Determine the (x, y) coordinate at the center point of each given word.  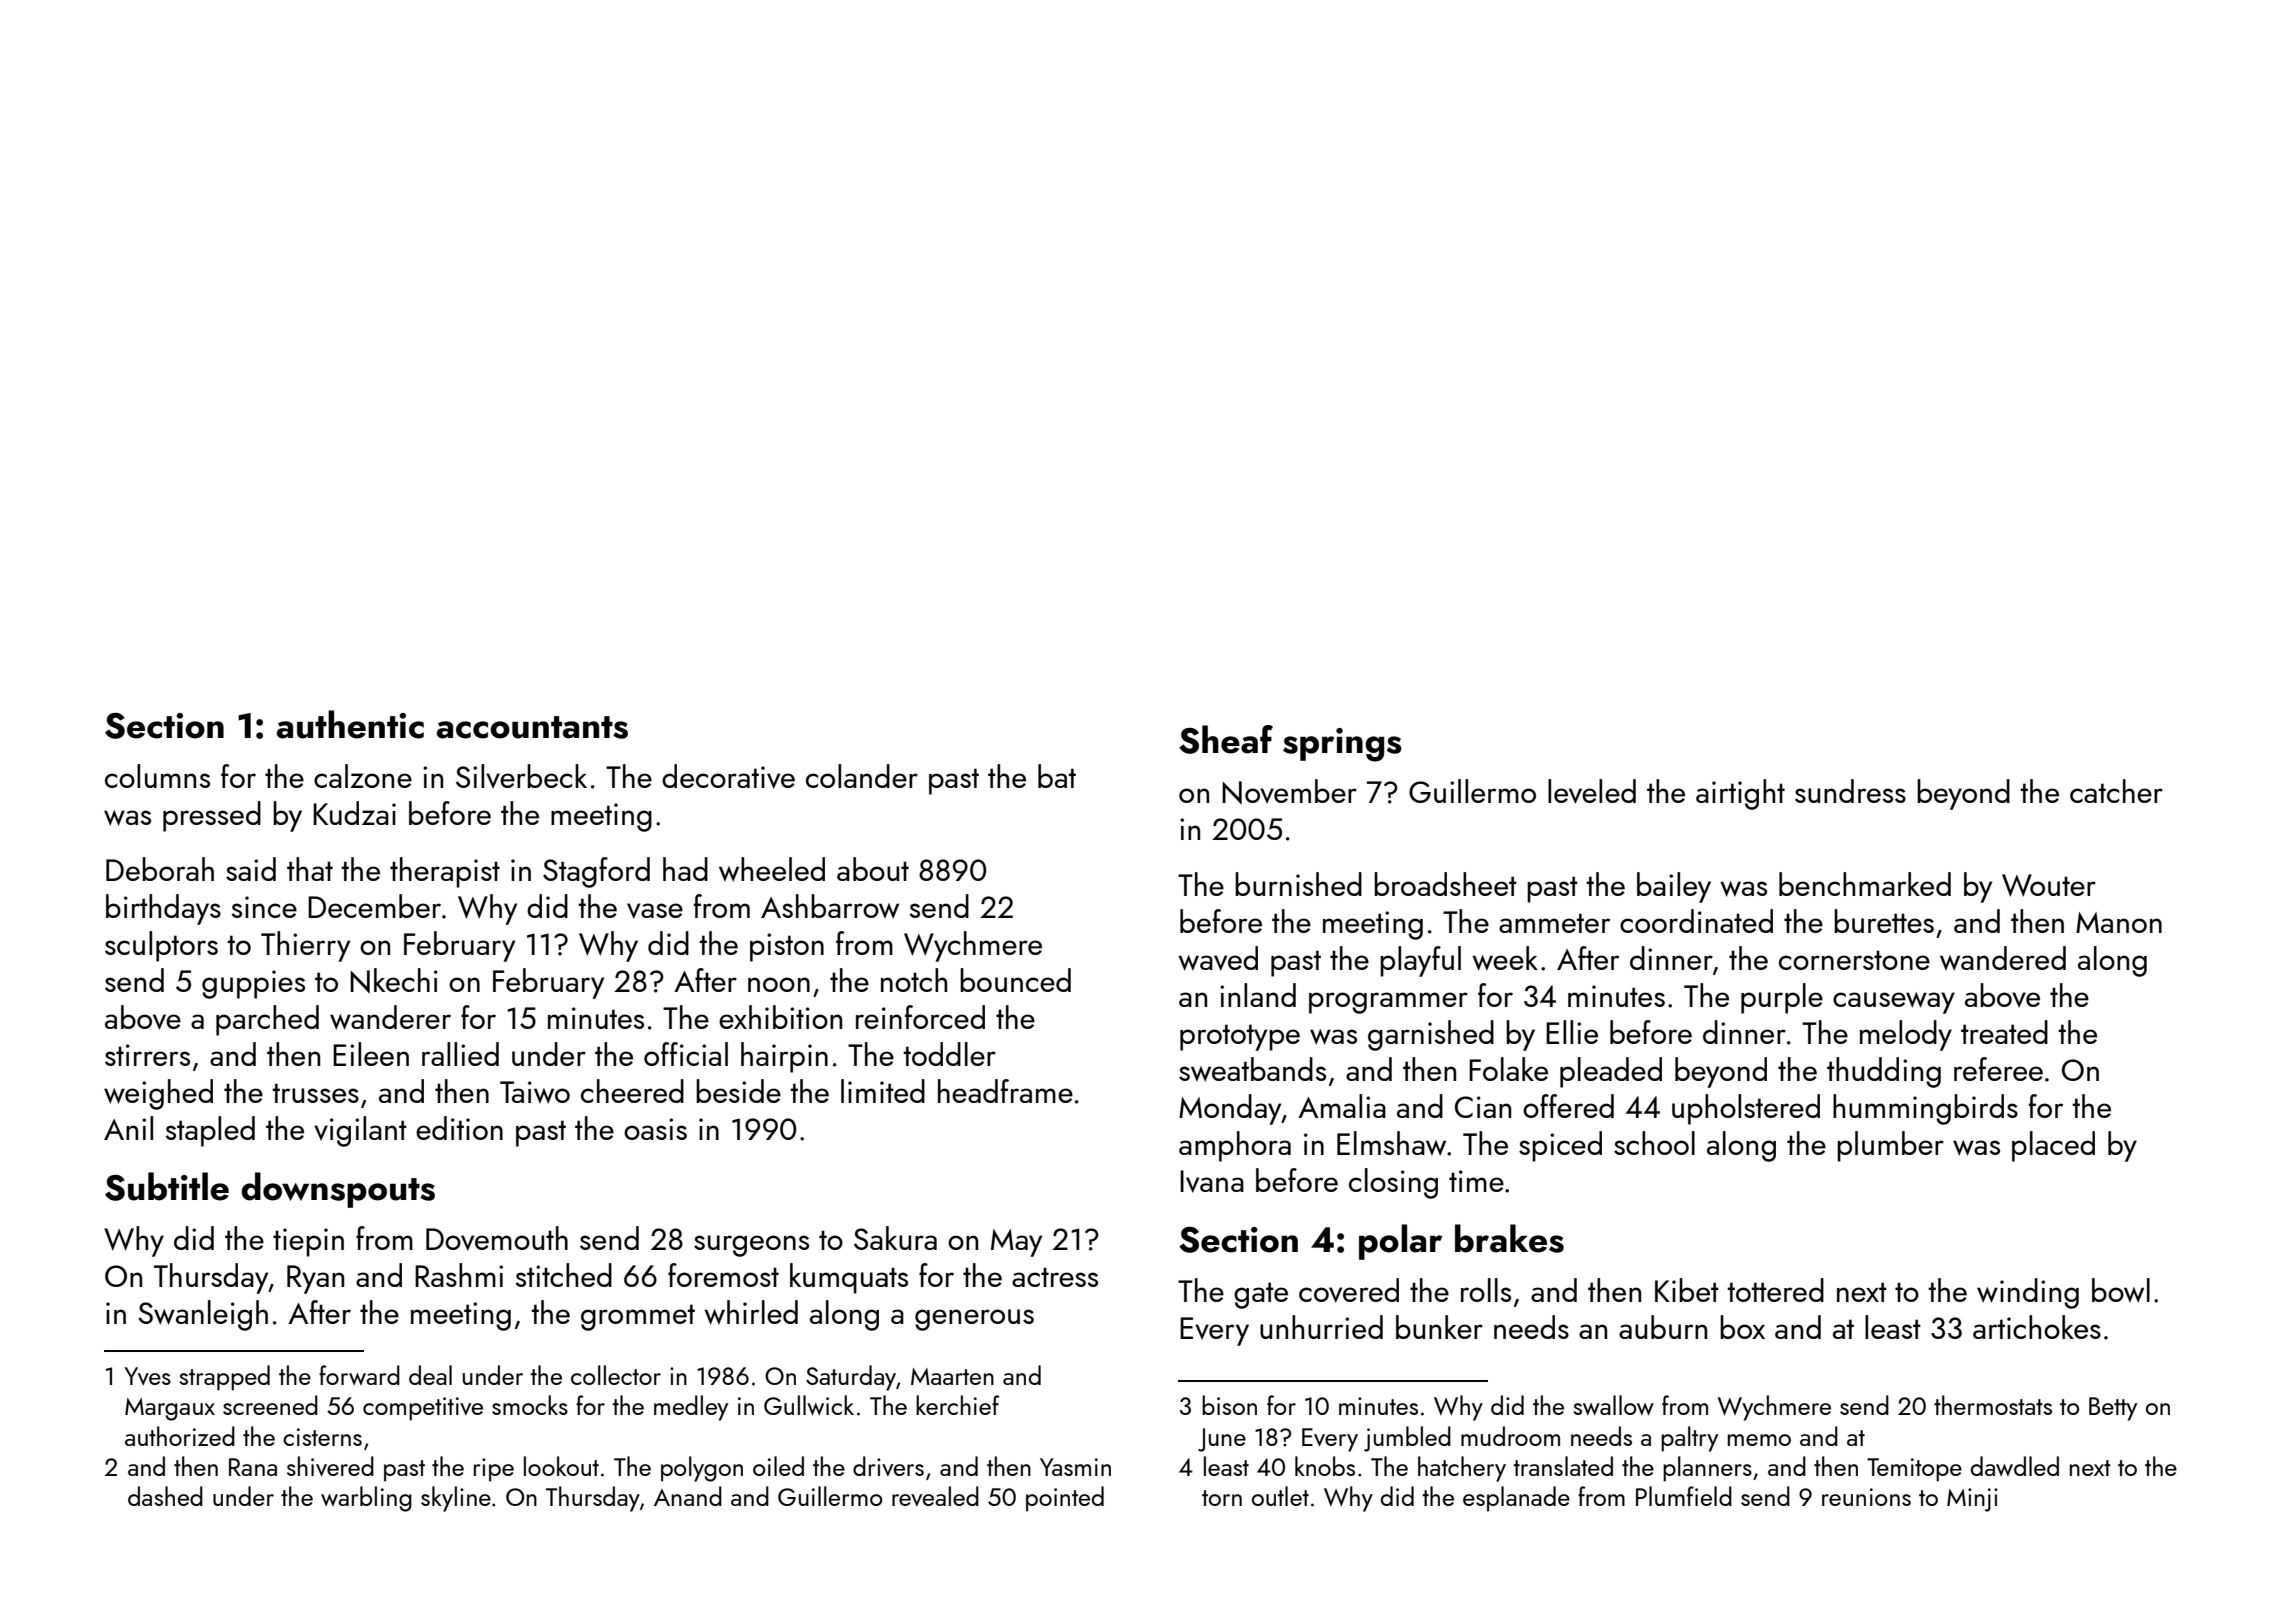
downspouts (338, 1190)
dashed (165, 1496)
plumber (1890, 1146)
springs (1342, 745)
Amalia (1342, 1106)
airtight (1740, 794)
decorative (728, 776)
